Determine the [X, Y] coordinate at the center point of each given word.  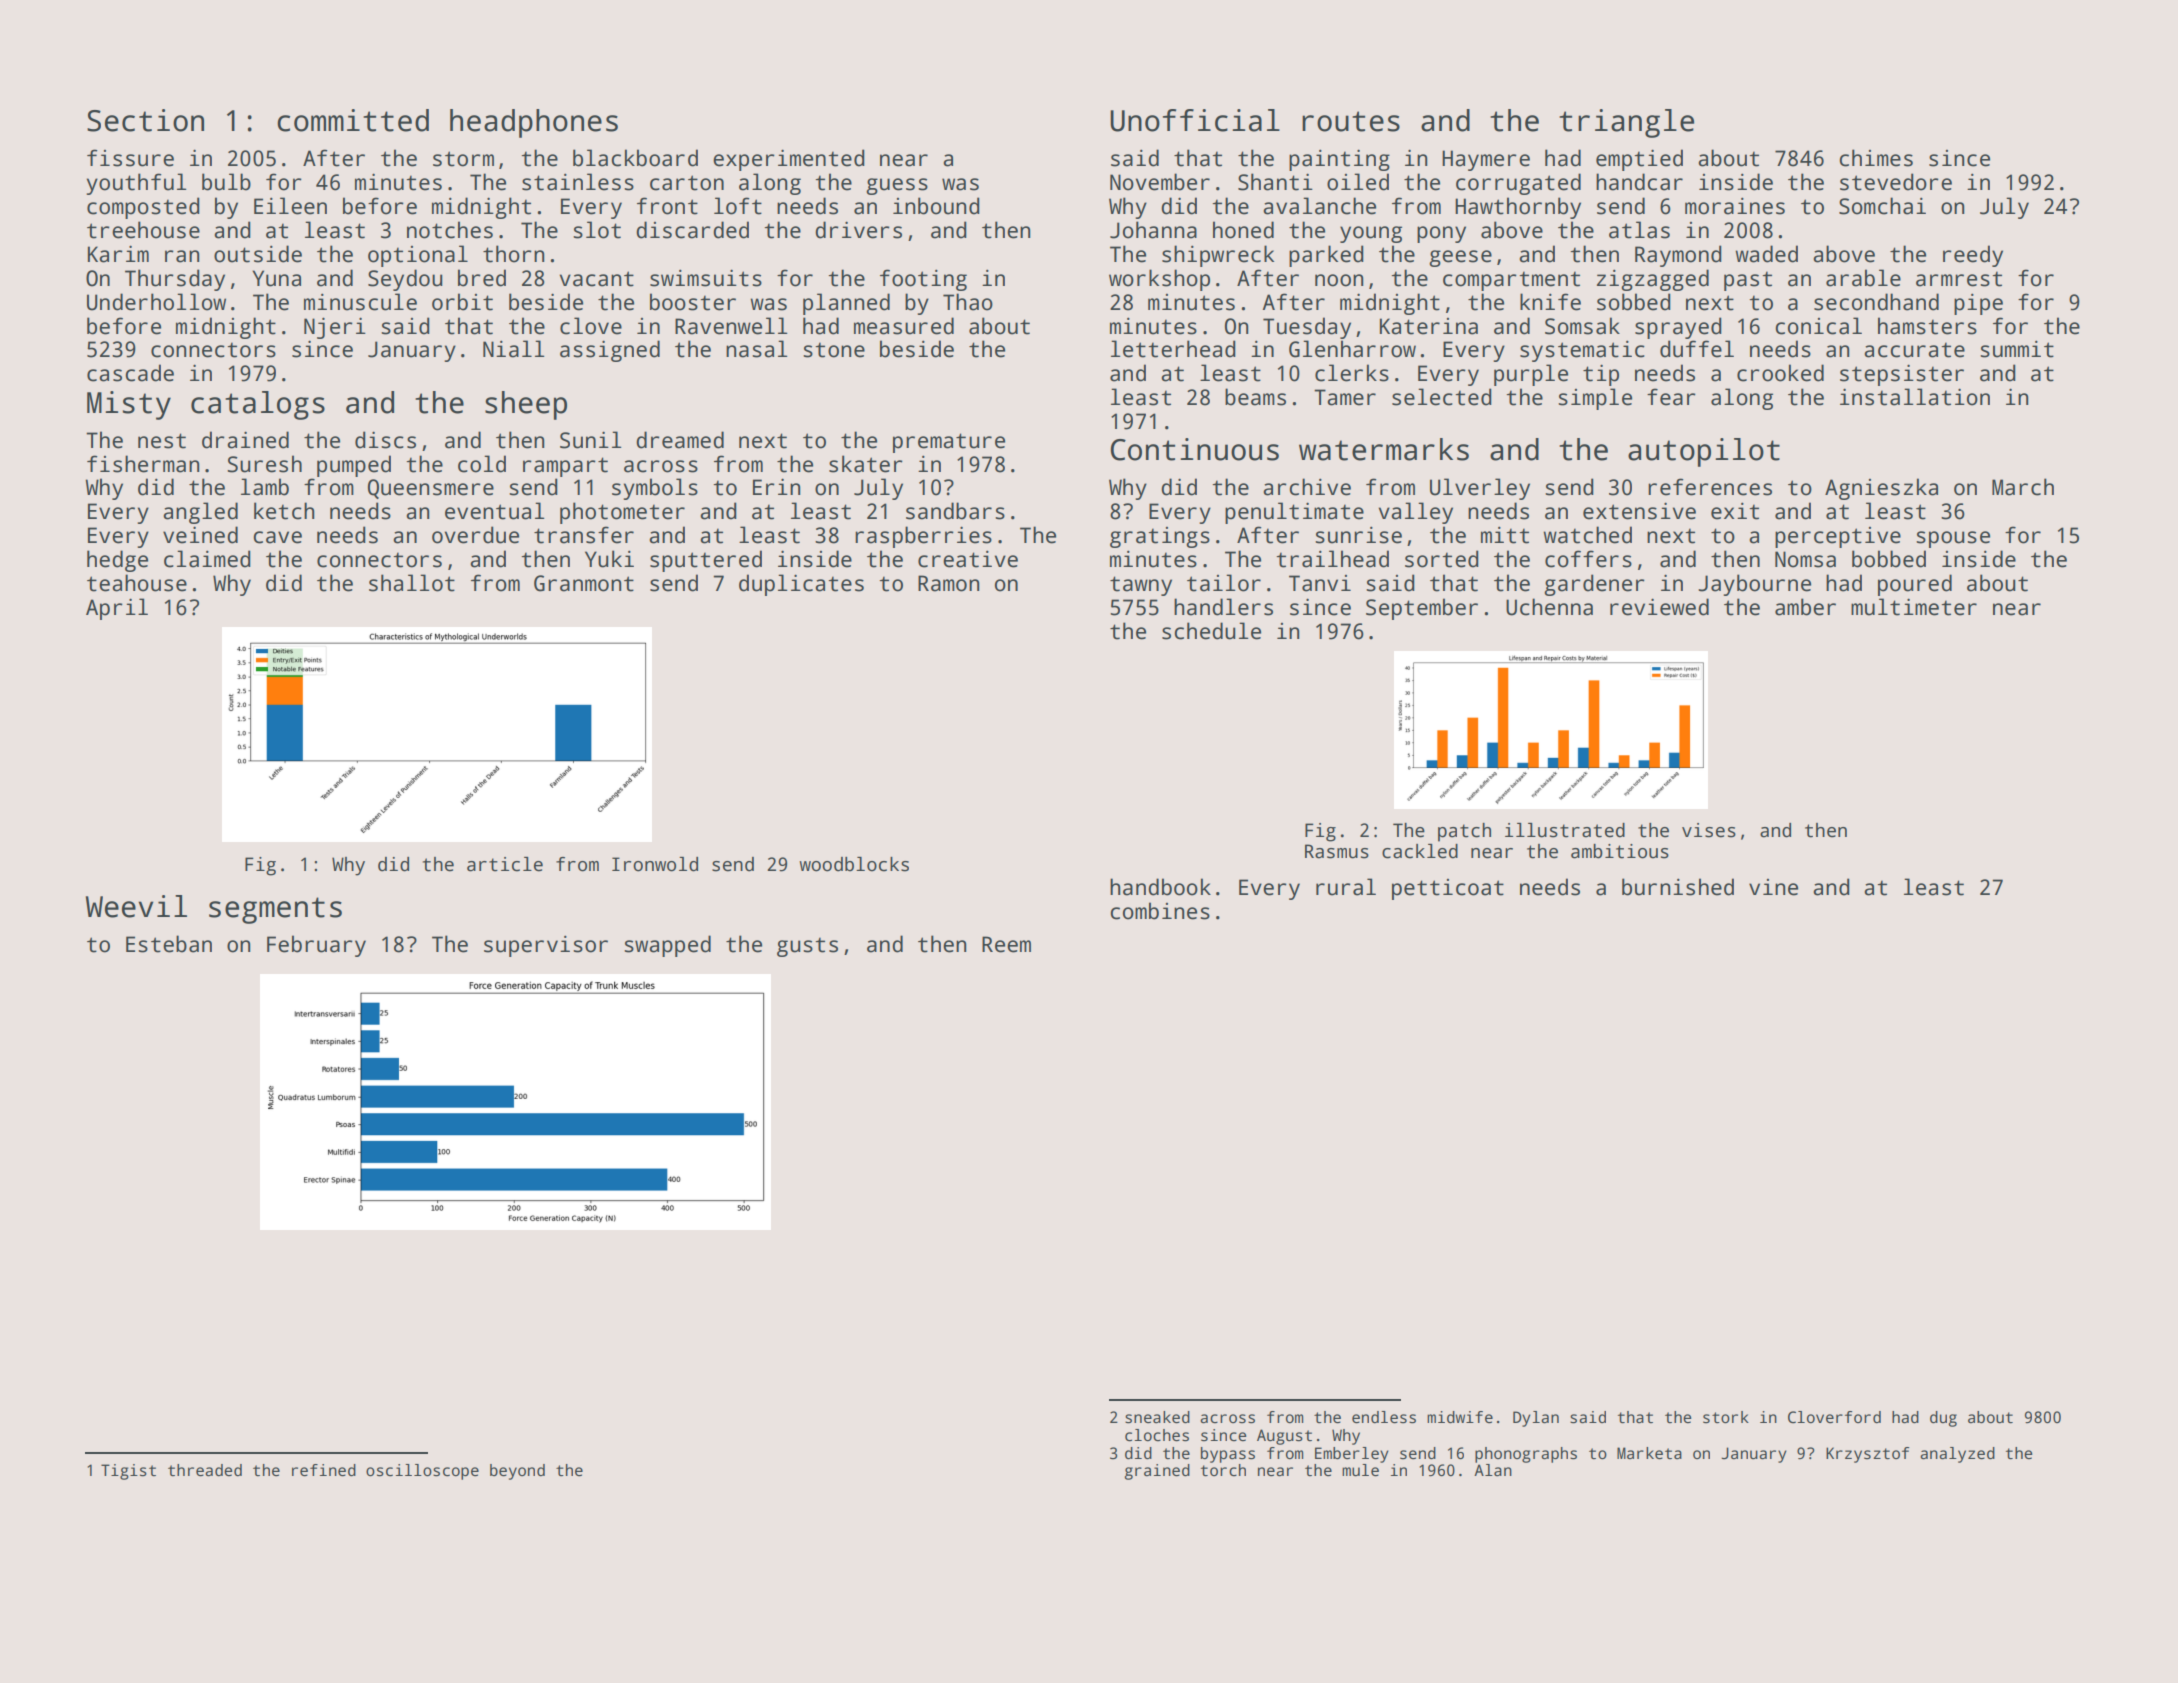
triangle [1626, 123]
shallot [412, 583]
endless [1384, 1417]
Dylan [1536, 1419]
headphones [534, 123]
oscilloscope [422, 1472]
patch [1464, 832]
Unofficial [1195, 120]
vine [1773, 887]
